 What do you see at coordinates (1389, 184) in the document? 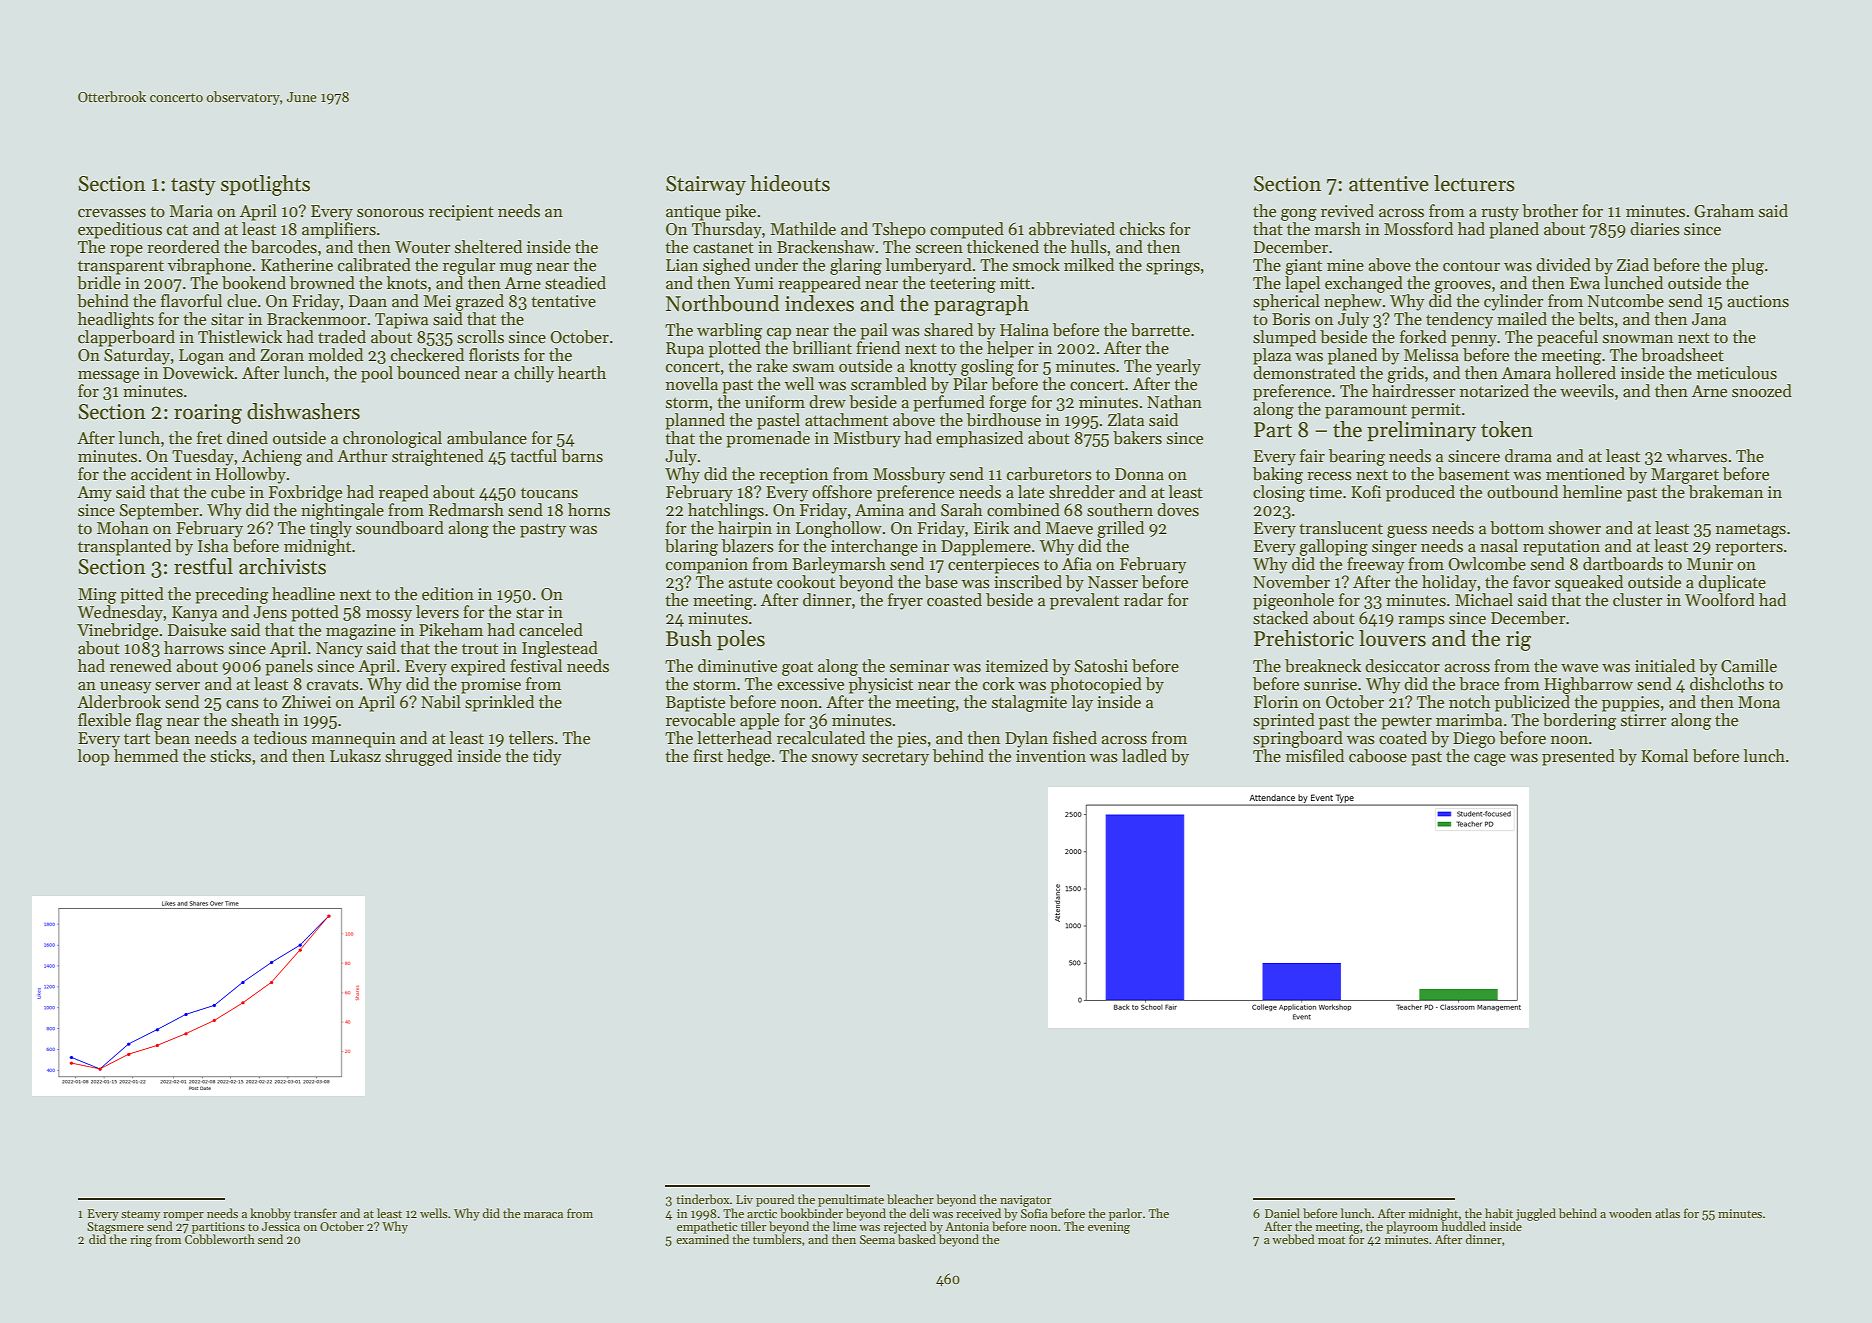
I see `attentive` at bounding box center [1389, 184].
